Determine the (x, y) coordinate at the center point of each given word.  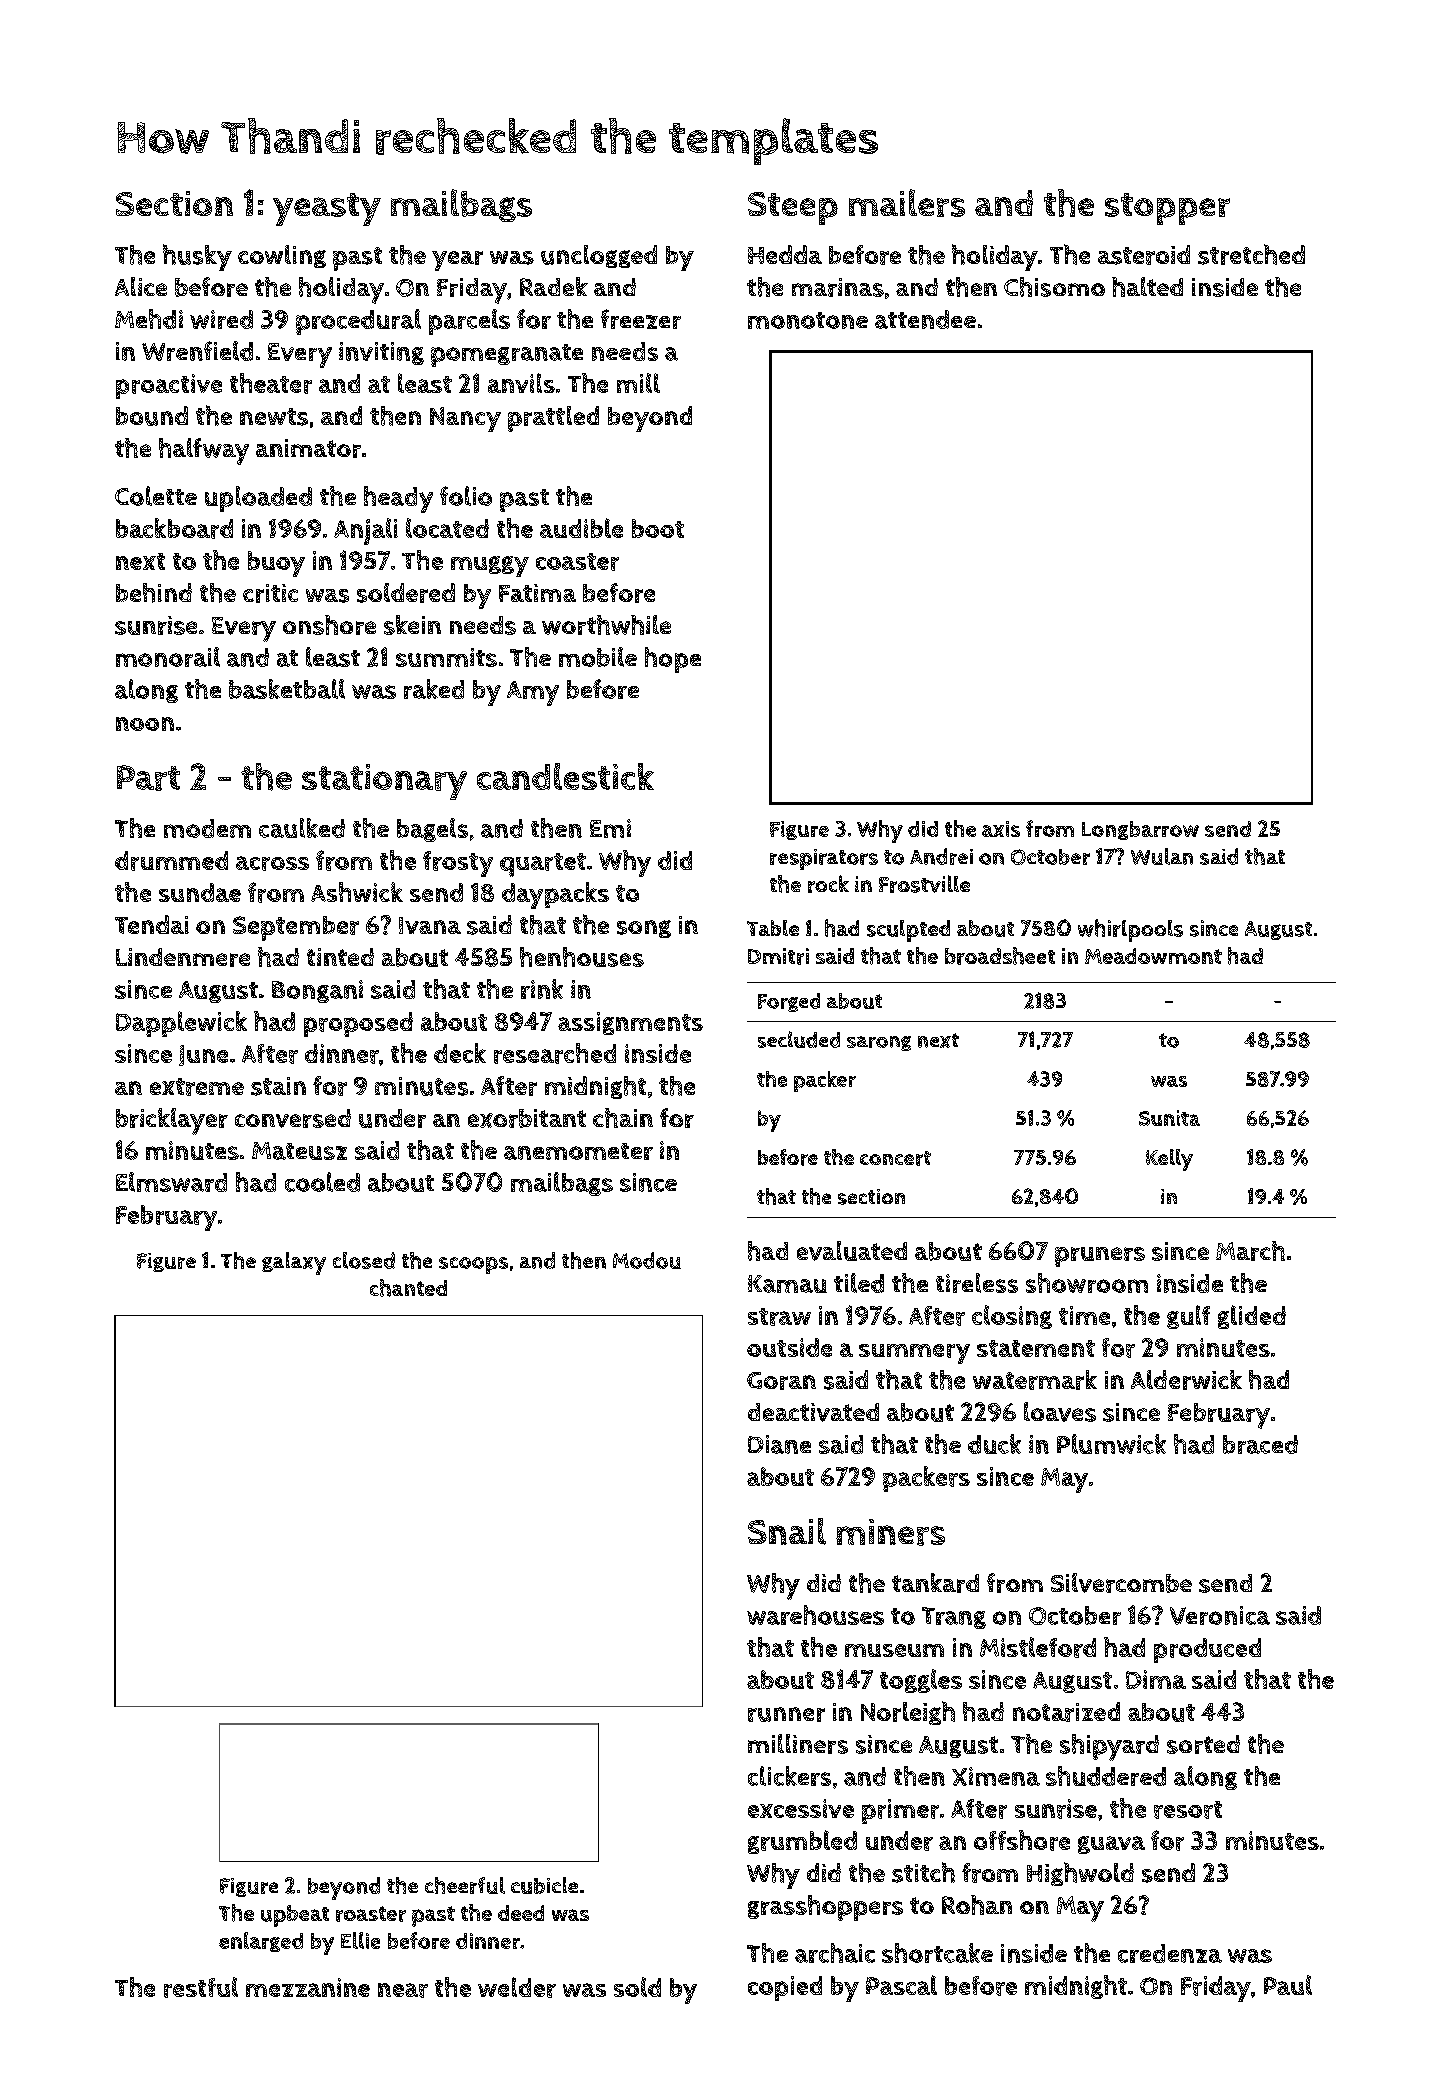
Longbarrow (1140, 830)
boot (658, 528)
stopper (1167, 209)
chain (623, 1118)
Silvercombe (1121, 1583)
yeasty (327, 209)
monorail (168, 657)
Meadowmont (1153, 956)
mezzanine (308, 1987)
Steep (793, 208)
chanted (408, 1288)
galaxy (294, 1263)
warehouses (815, 1615)
